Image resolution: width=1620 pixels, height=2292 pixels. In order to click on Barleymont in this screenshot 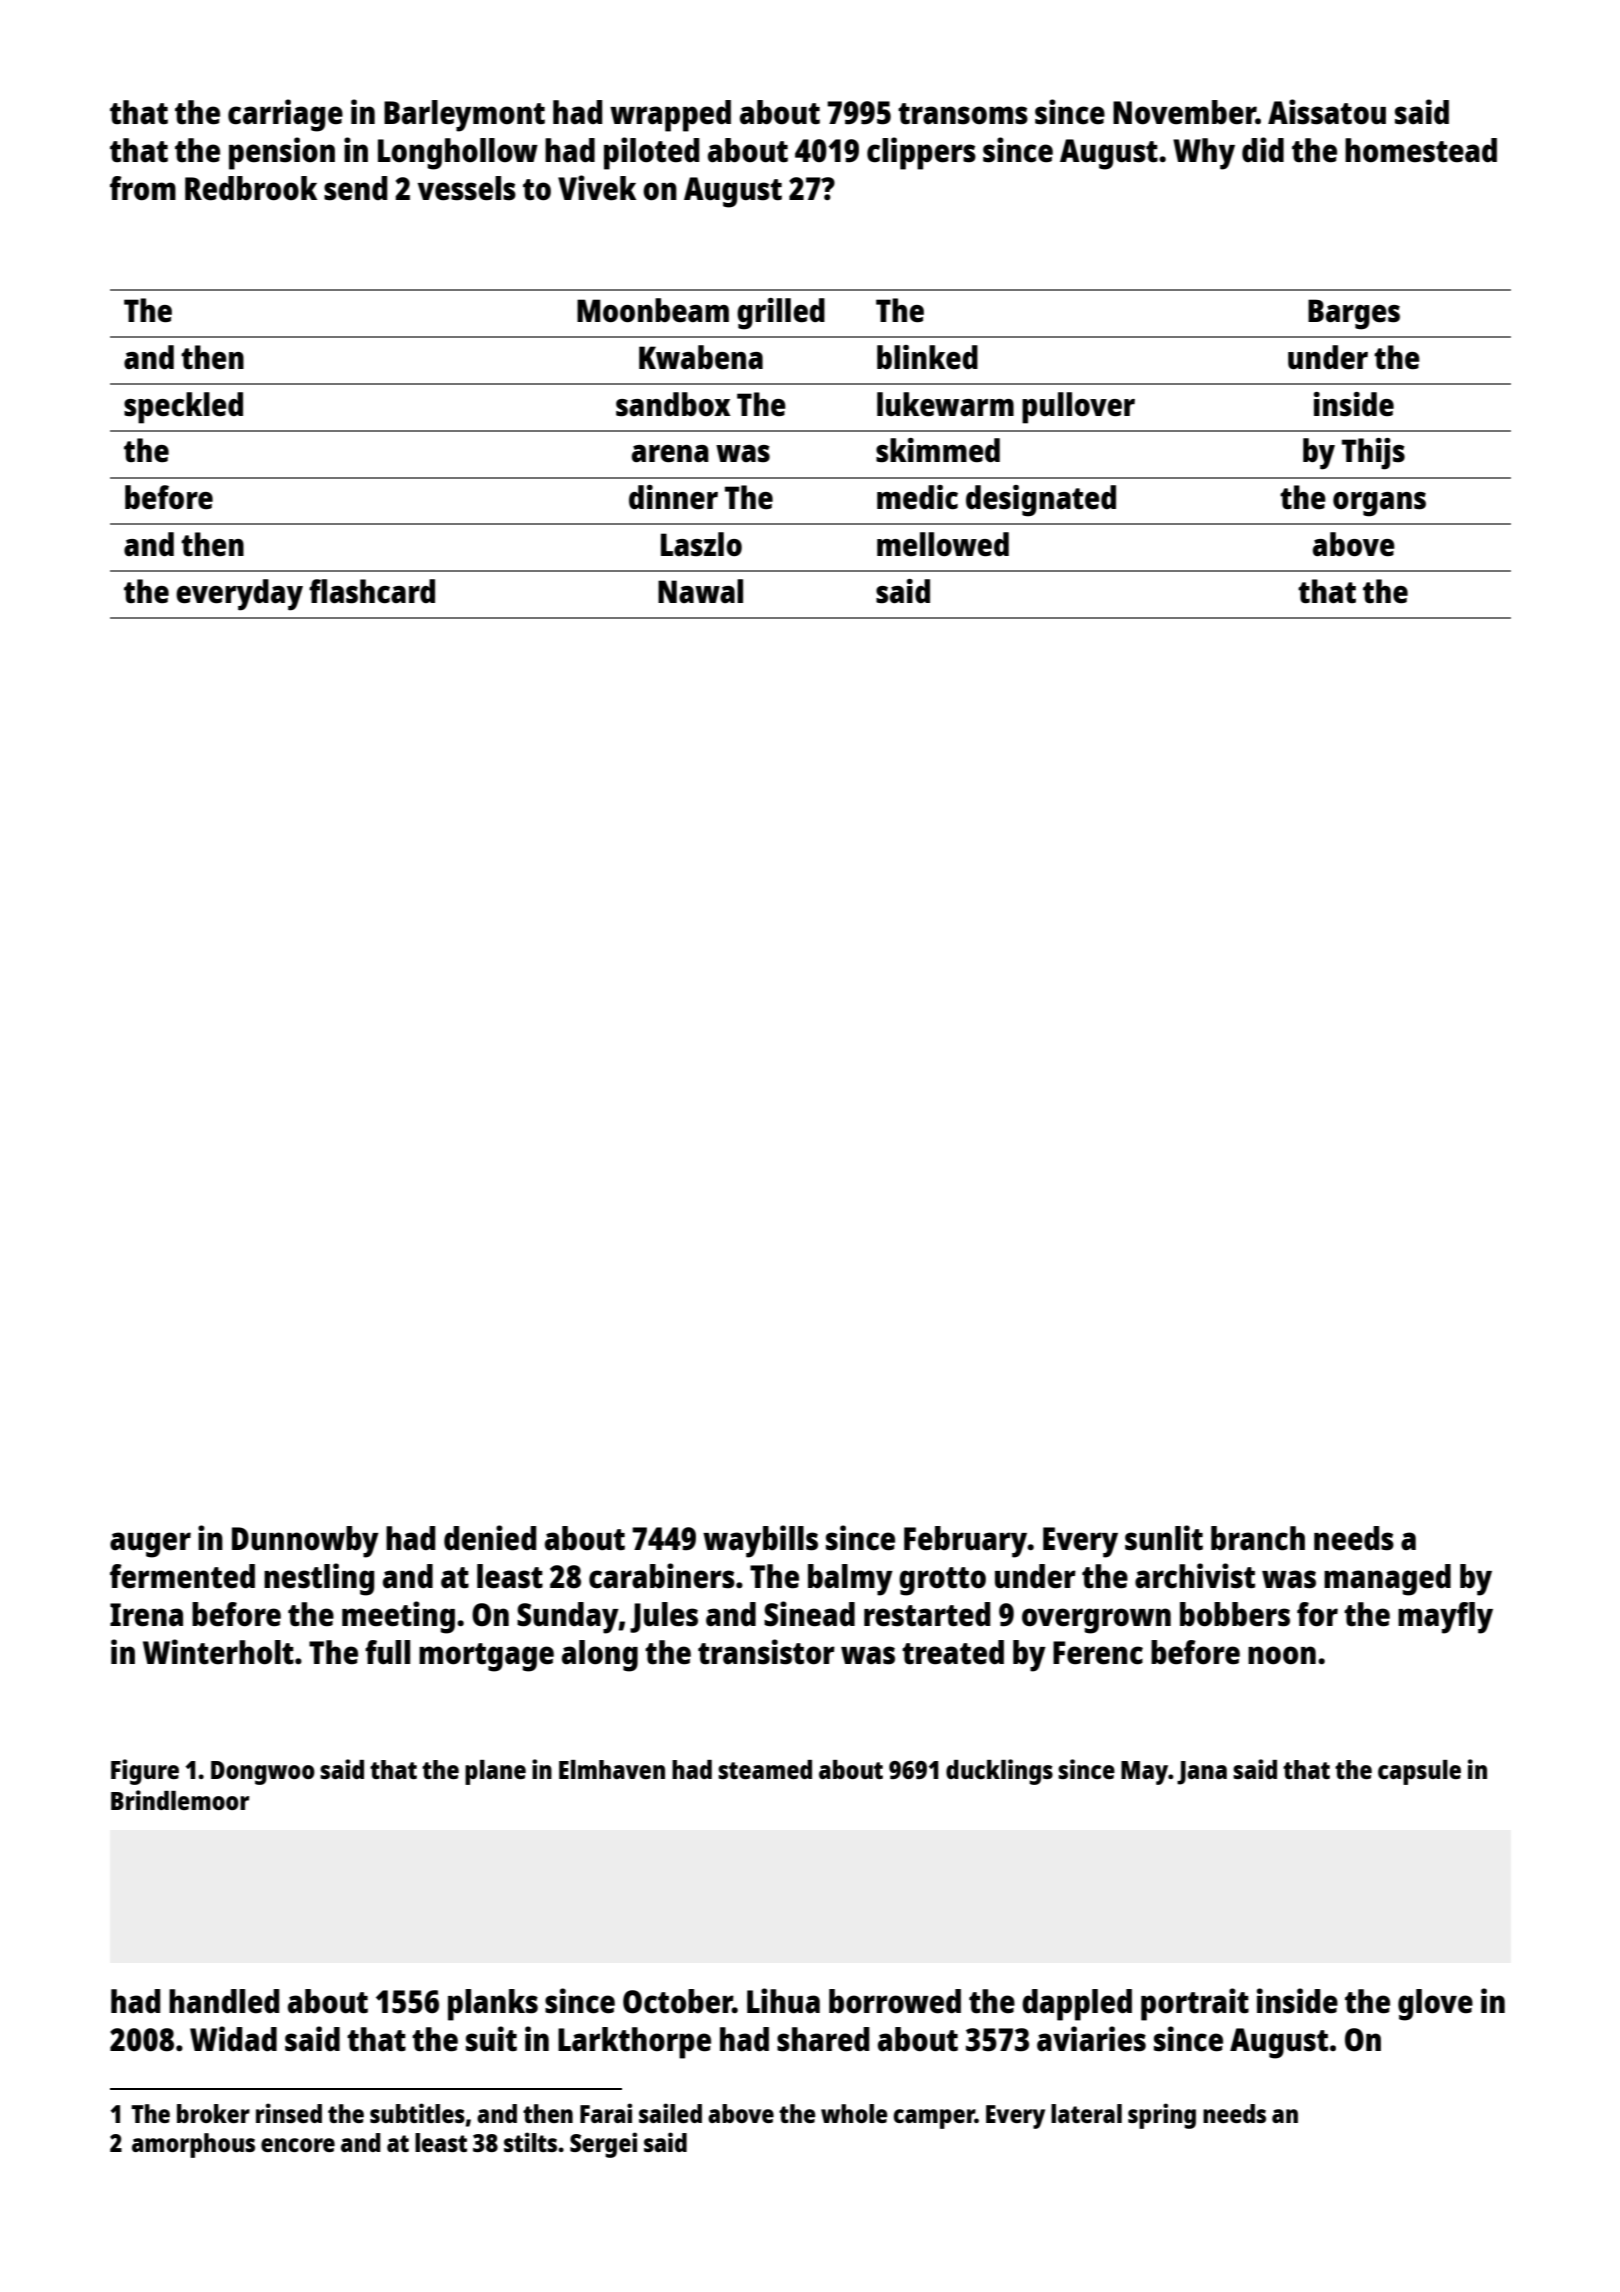, I will do `click(464, 116)`.
